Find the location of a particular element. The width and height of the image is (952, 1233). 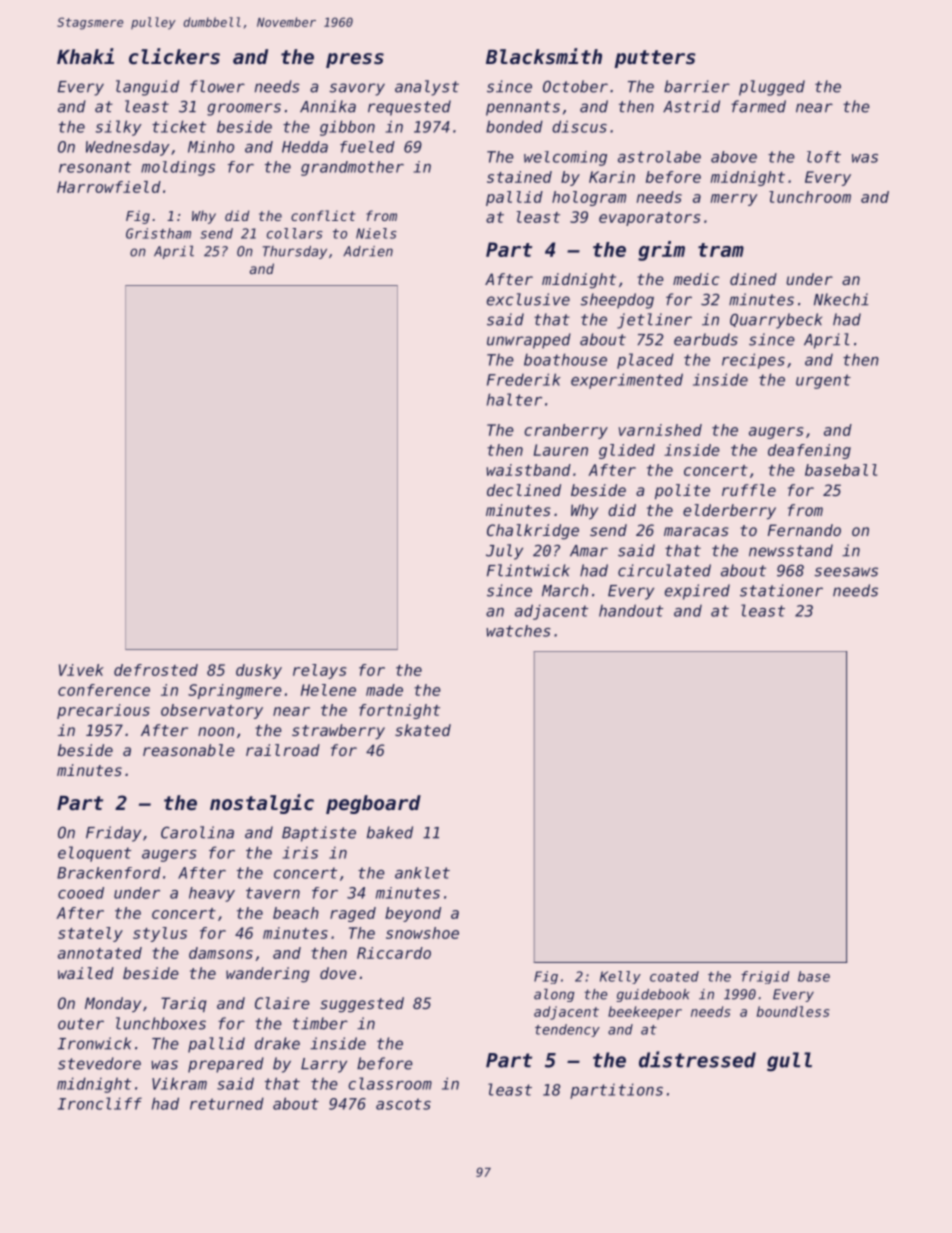

handout is located at coordinates (631, 610).
